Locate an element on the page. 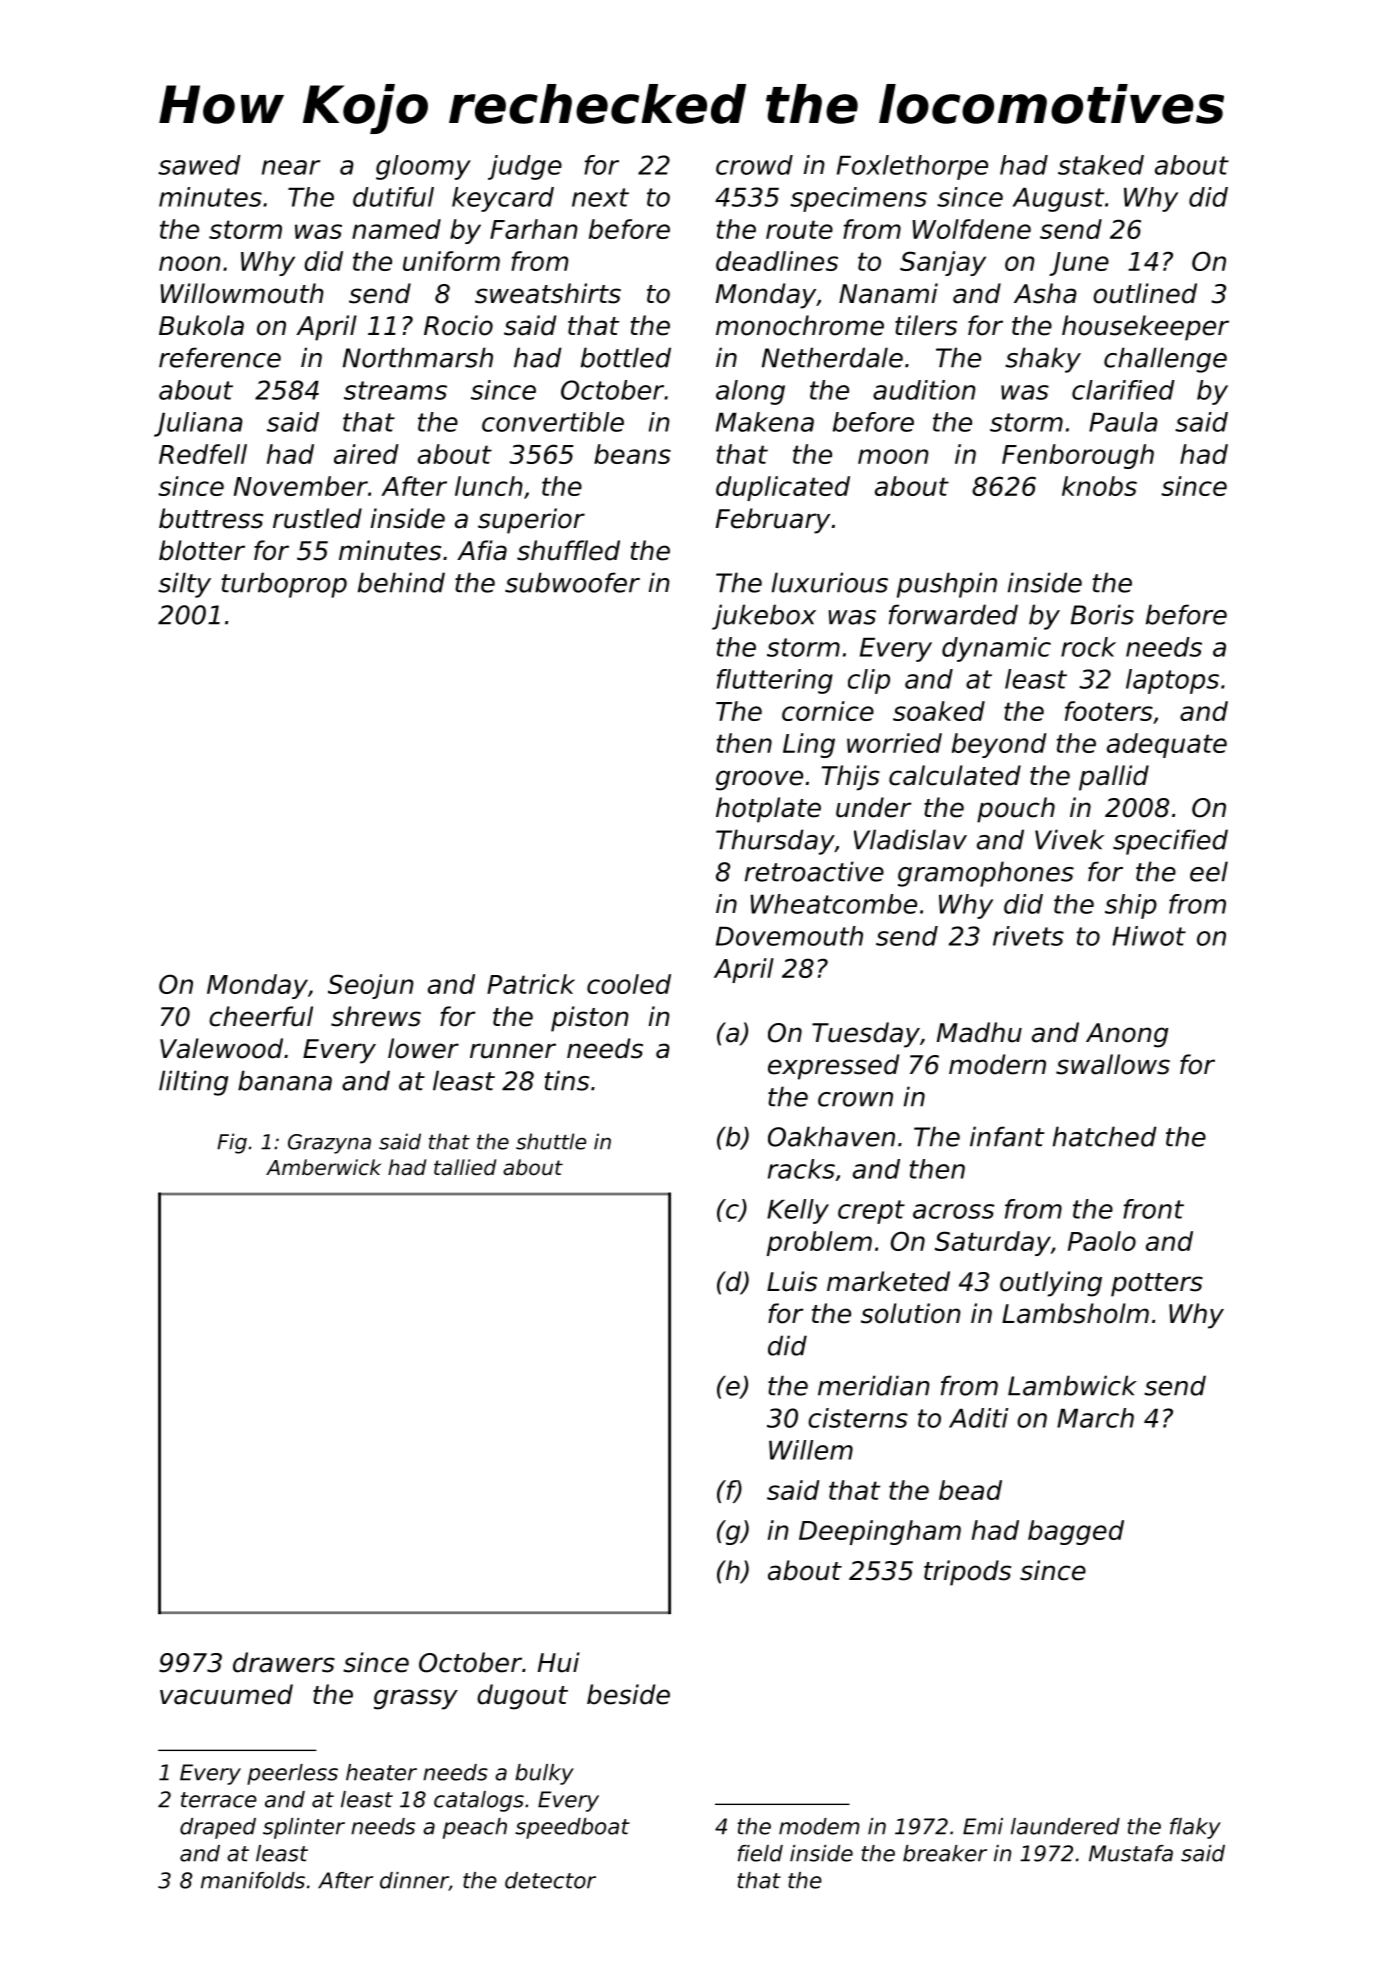 Image resolution: width=1386 pixels, height=1969 pixels. uniform is located at coordinates (451, 261).
